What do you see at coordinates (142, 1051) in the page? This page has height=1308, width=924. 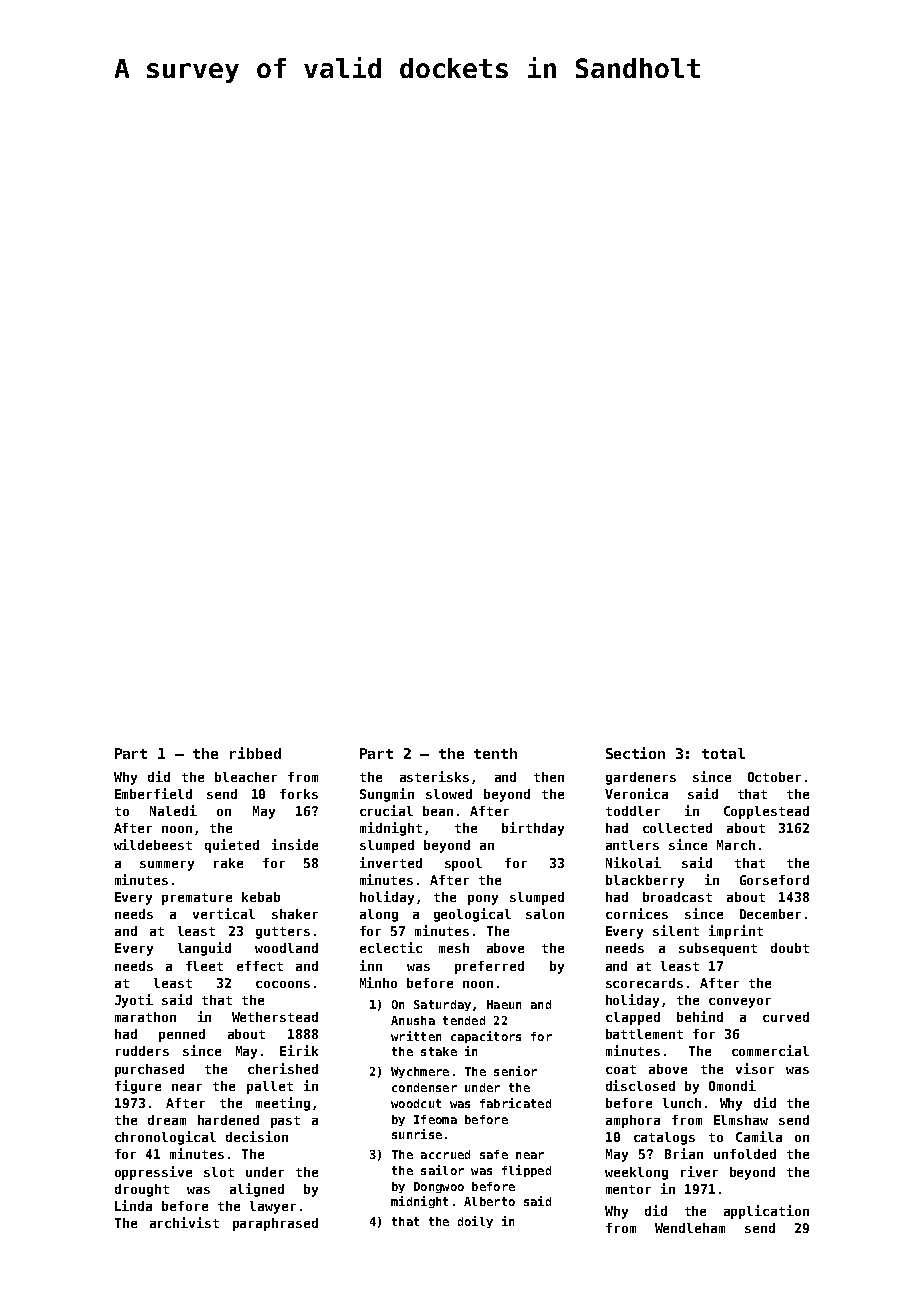 I see `rudders` at bounding box center [142, 1051].
